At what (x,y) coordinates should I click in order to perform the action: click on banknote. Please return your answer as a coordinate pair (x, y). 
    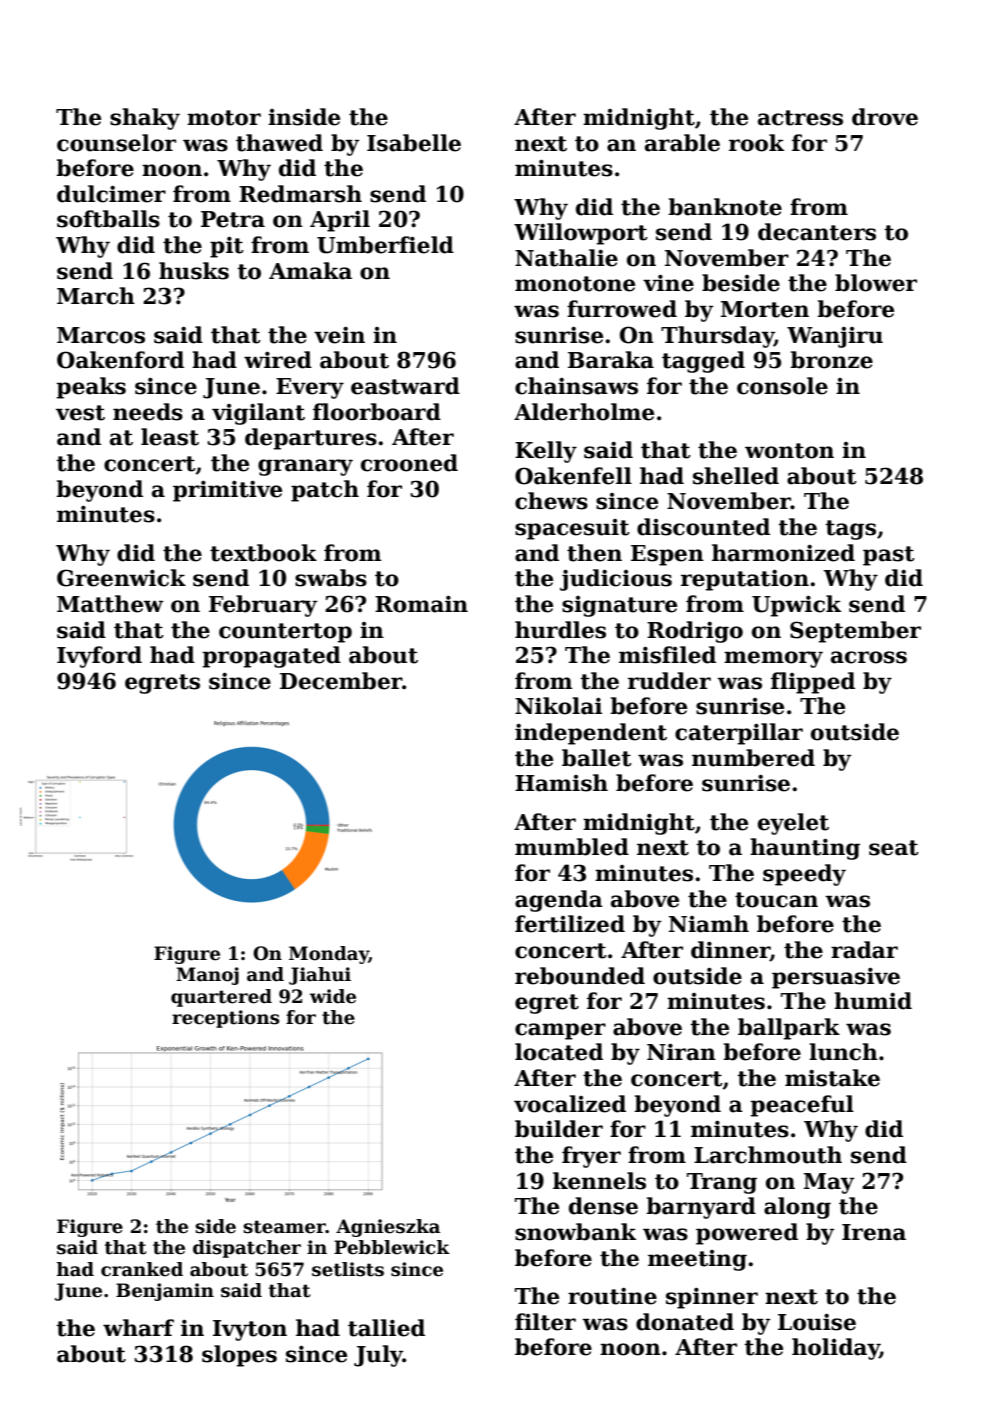
    Looking at the image, I should click on (725, 207).
